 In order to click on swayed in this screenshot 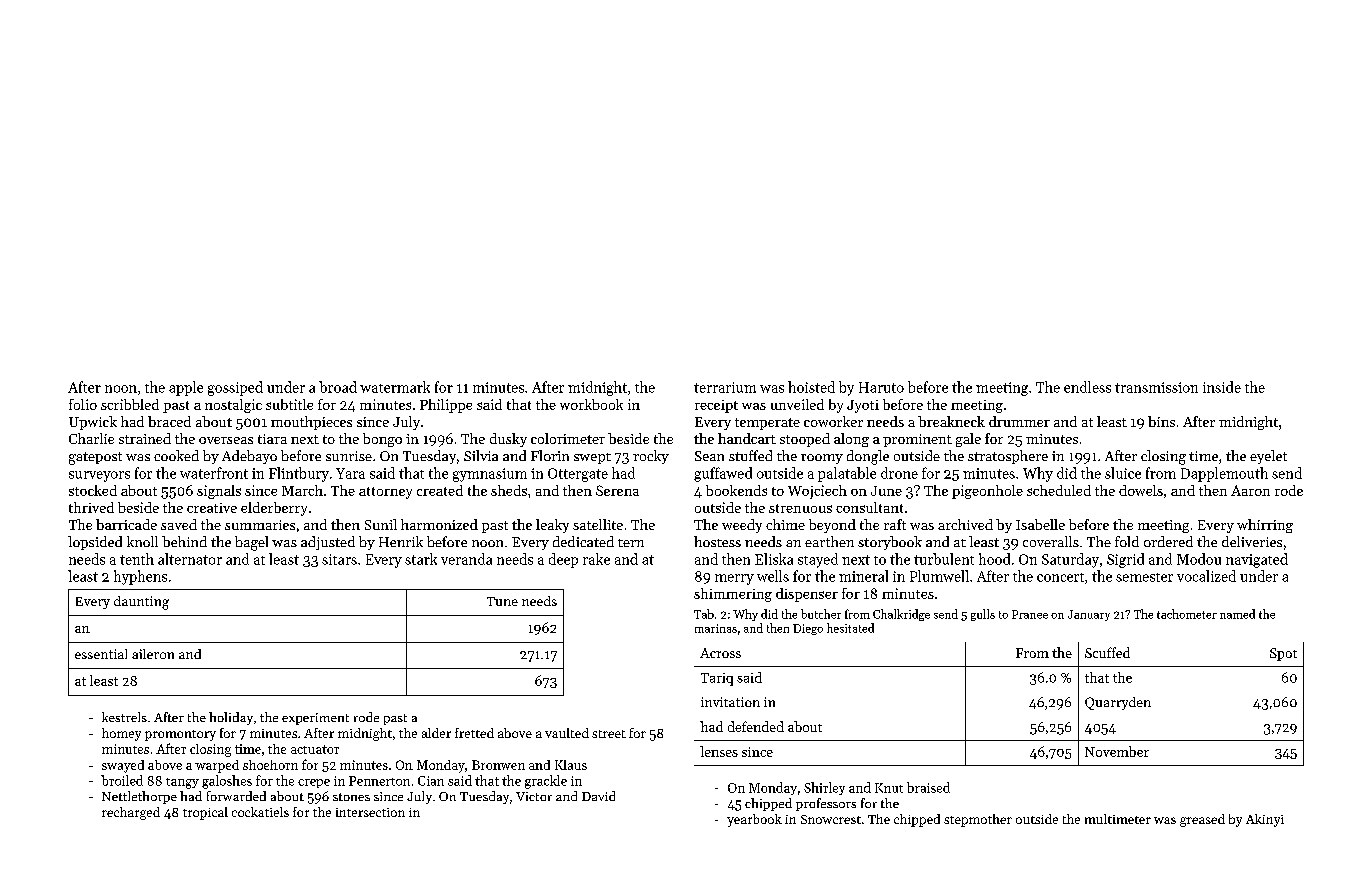, I will do `click(123, 766)`.
